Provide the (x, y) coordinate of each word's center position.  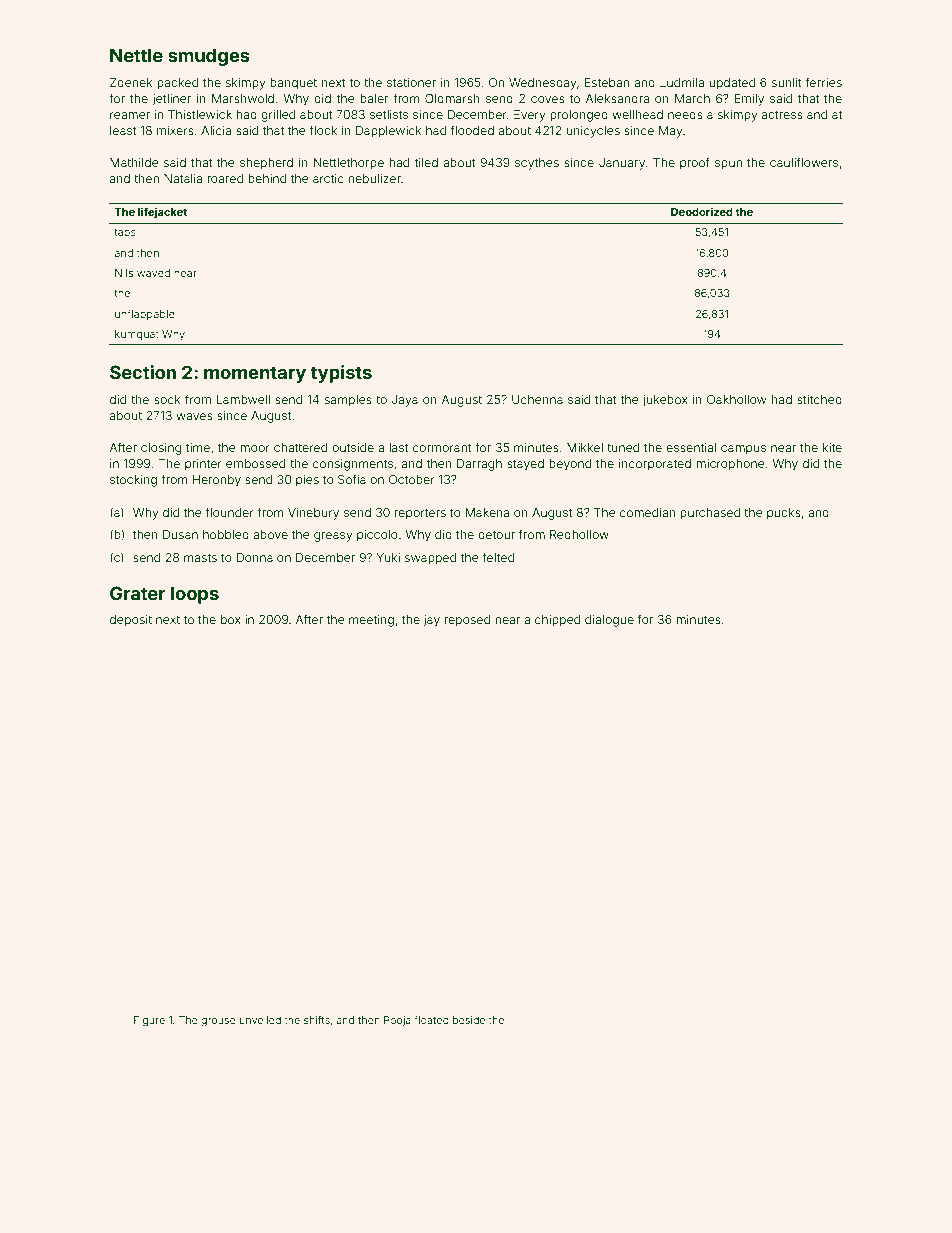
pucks (784, 514)
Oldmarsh (452, 98)
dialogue (609, 621)
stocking (133, 481)
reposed (467, 621)
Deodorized (702, 211)
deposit (131, 621)
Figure (149, 1021)
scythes (537, 164)
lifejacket (162, 212)
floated (431, 1020)
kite (832, 447)
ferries (824, 82)
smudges (209, 57)
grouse (218, 1022)
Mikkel (585, 447)
